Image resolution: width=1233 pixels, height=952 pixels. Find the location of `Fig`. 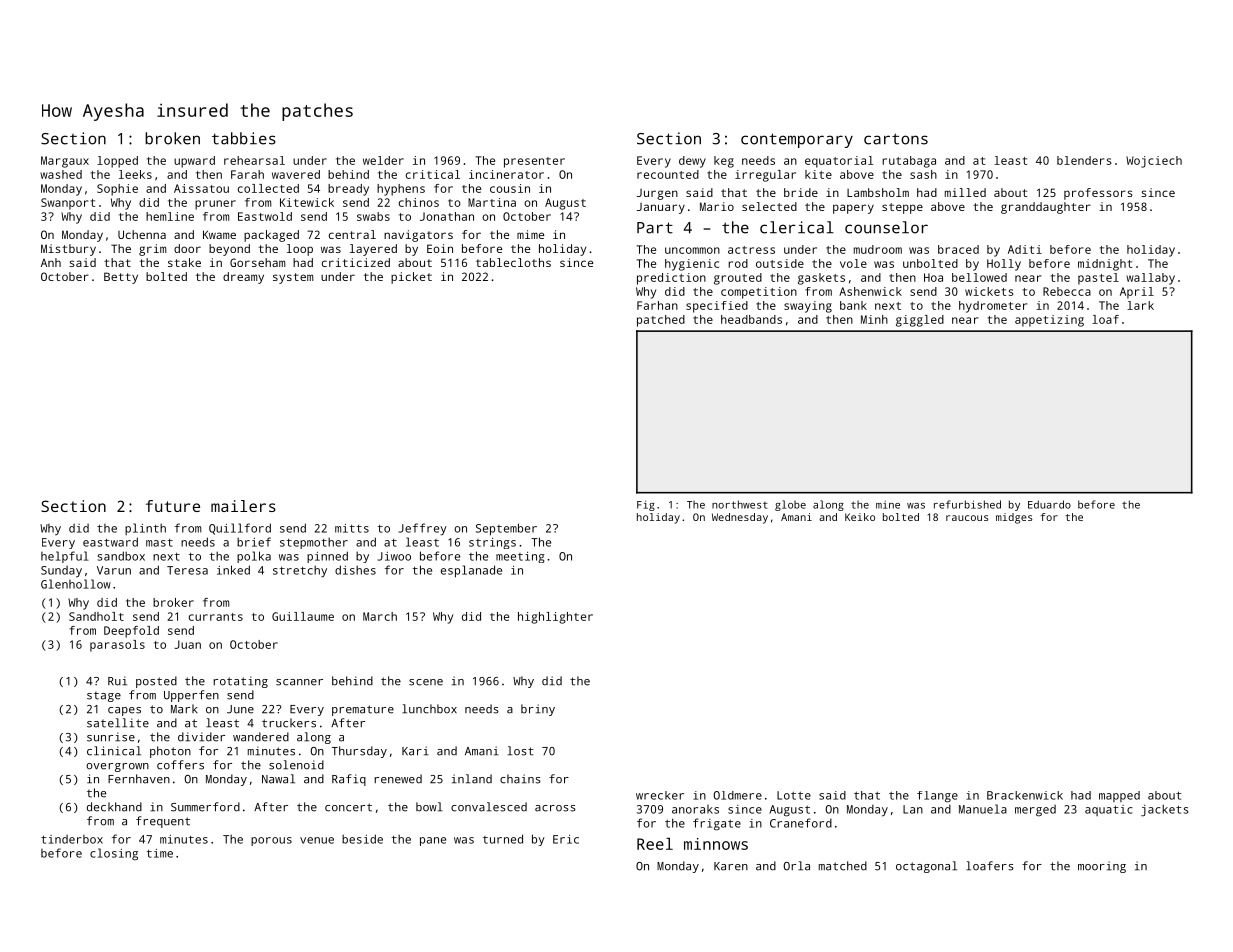

Fig is located at coordinates (646, 505).
